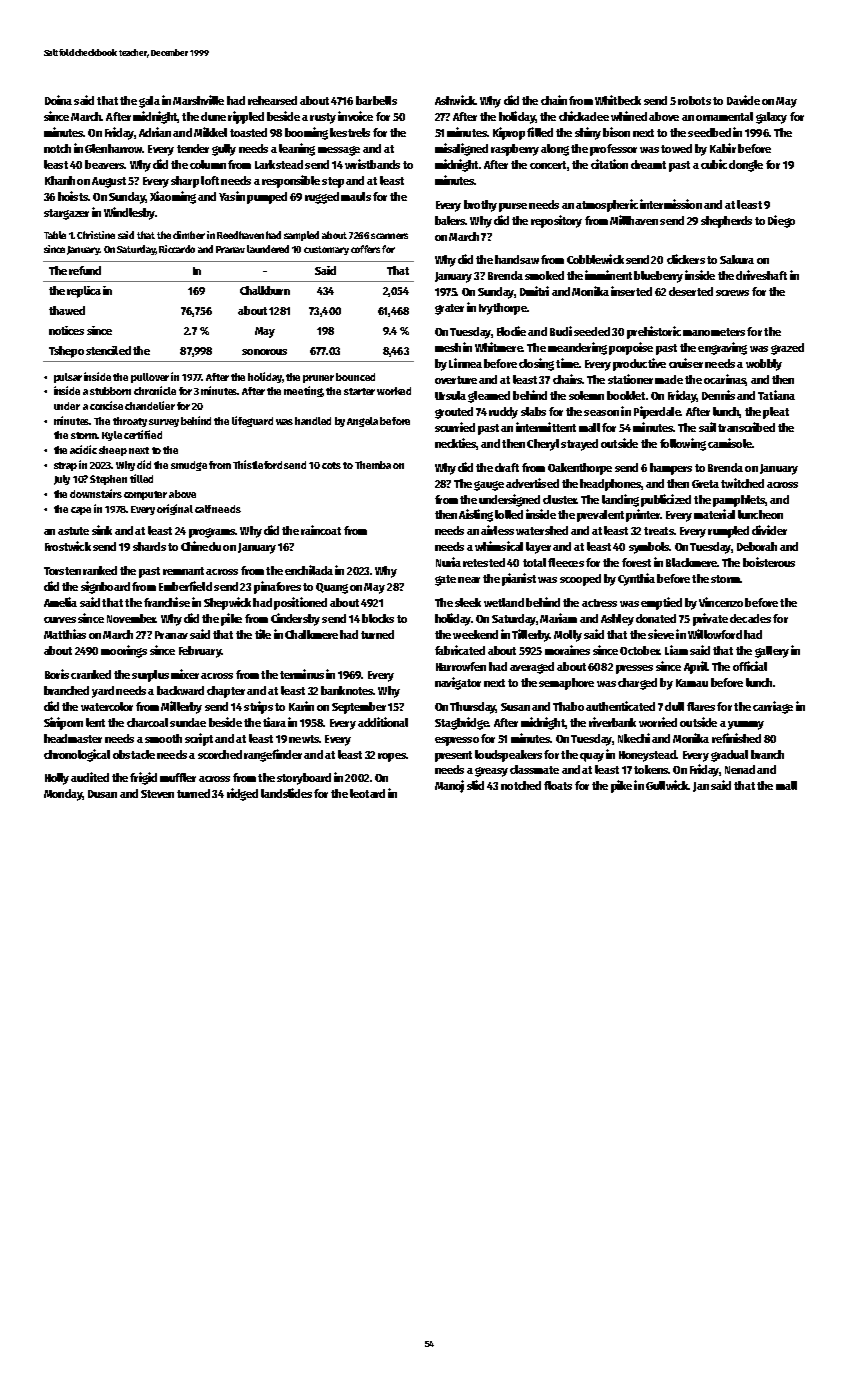 The width and height of the screenshot is (849, 1400). What do you see at coordinates (671, 204) in the screenshot?
I see `intermission` at bounding box center [671, 204].
